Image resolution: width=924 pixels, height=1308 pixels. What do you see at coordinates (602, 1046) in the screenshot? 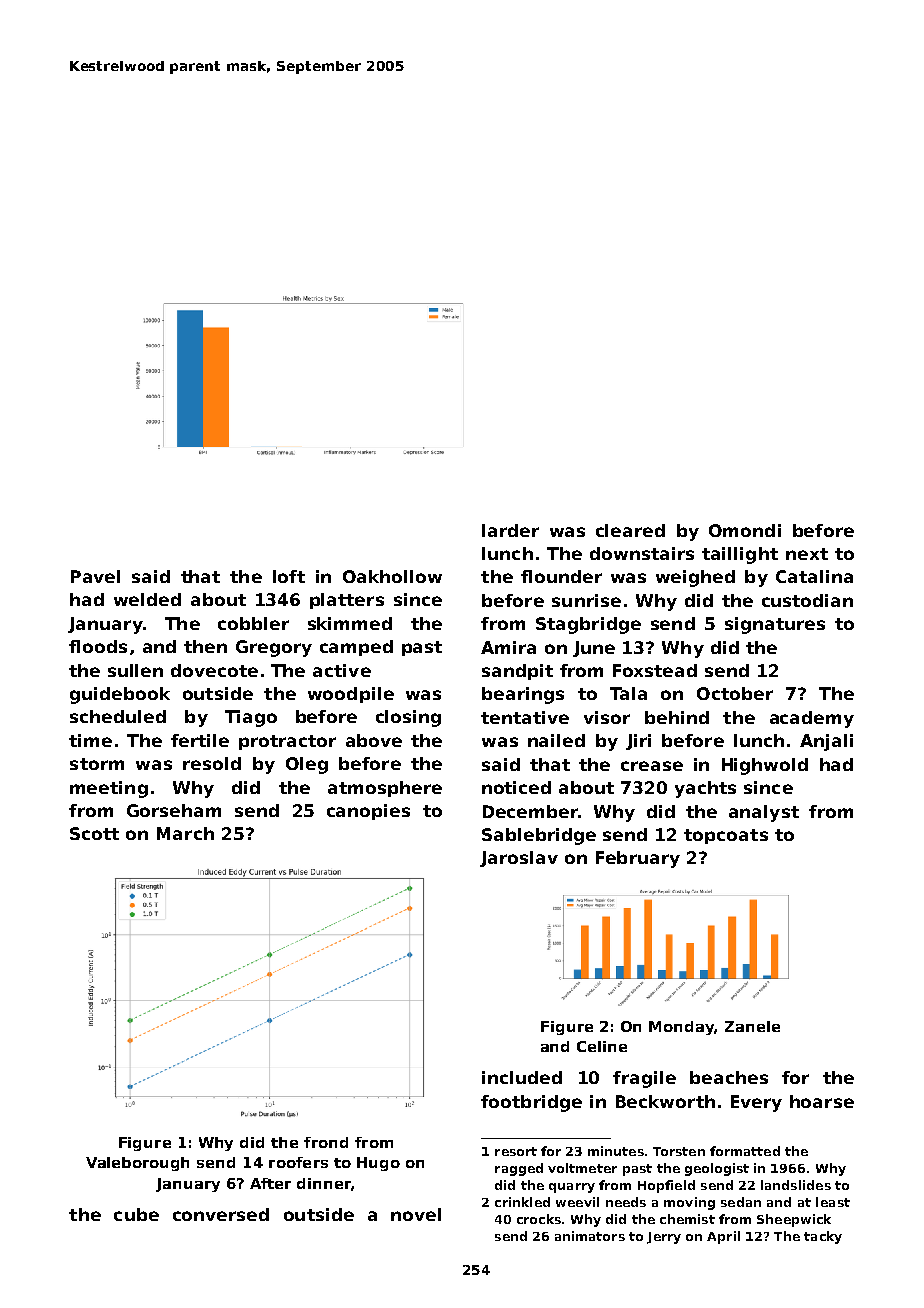
I see `Celine` at bounding box center [602, 1046].
